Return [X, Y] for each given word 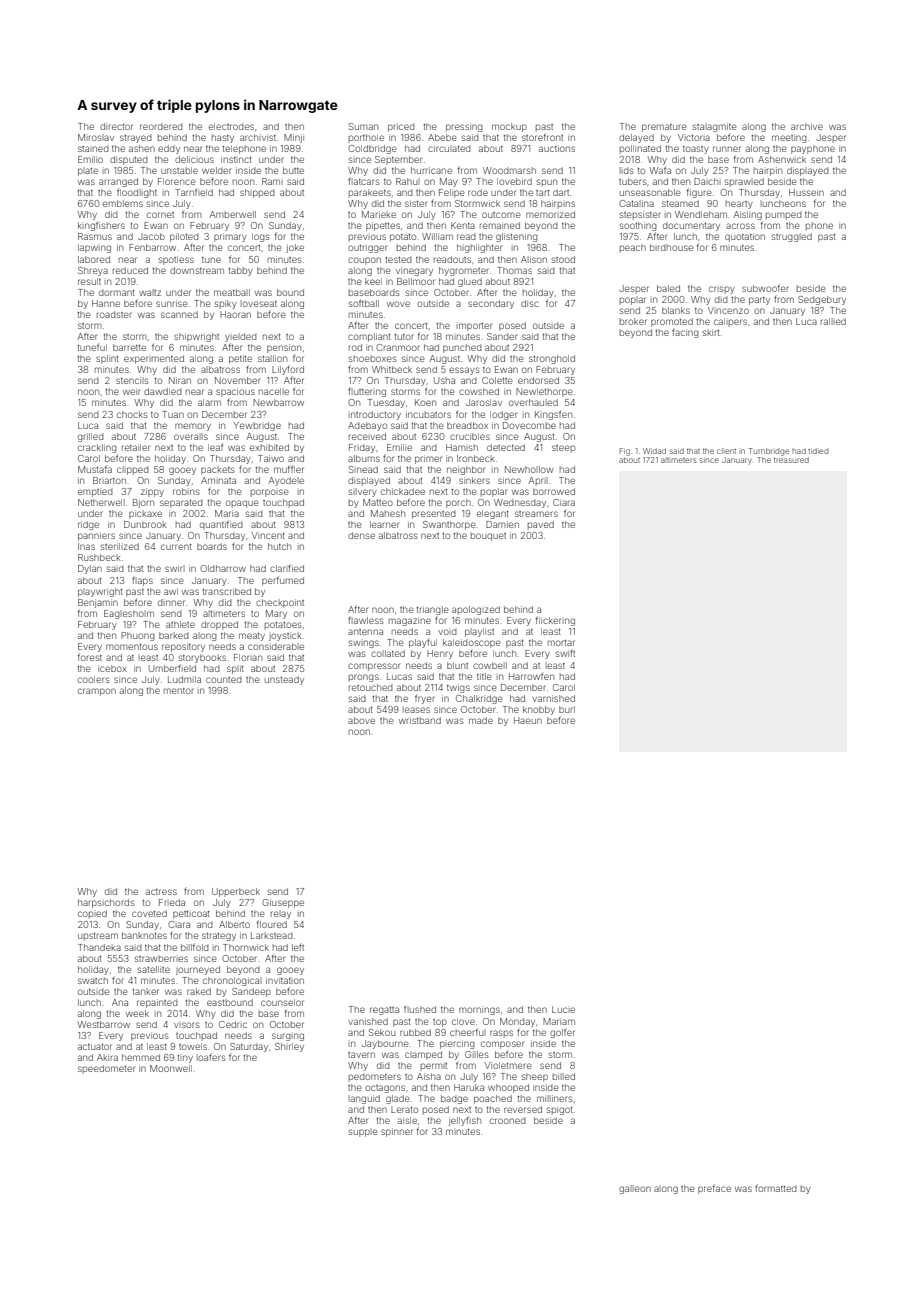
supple [363, 1132]
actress [161, 892]
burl [567, 709]
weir [132, 391]
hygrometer [464, 271]
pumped [784, 216]
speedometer [107, 1069]
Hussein [806, 192]
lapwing [94, 248]
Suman [363, 126]
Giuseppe [283, 903]
